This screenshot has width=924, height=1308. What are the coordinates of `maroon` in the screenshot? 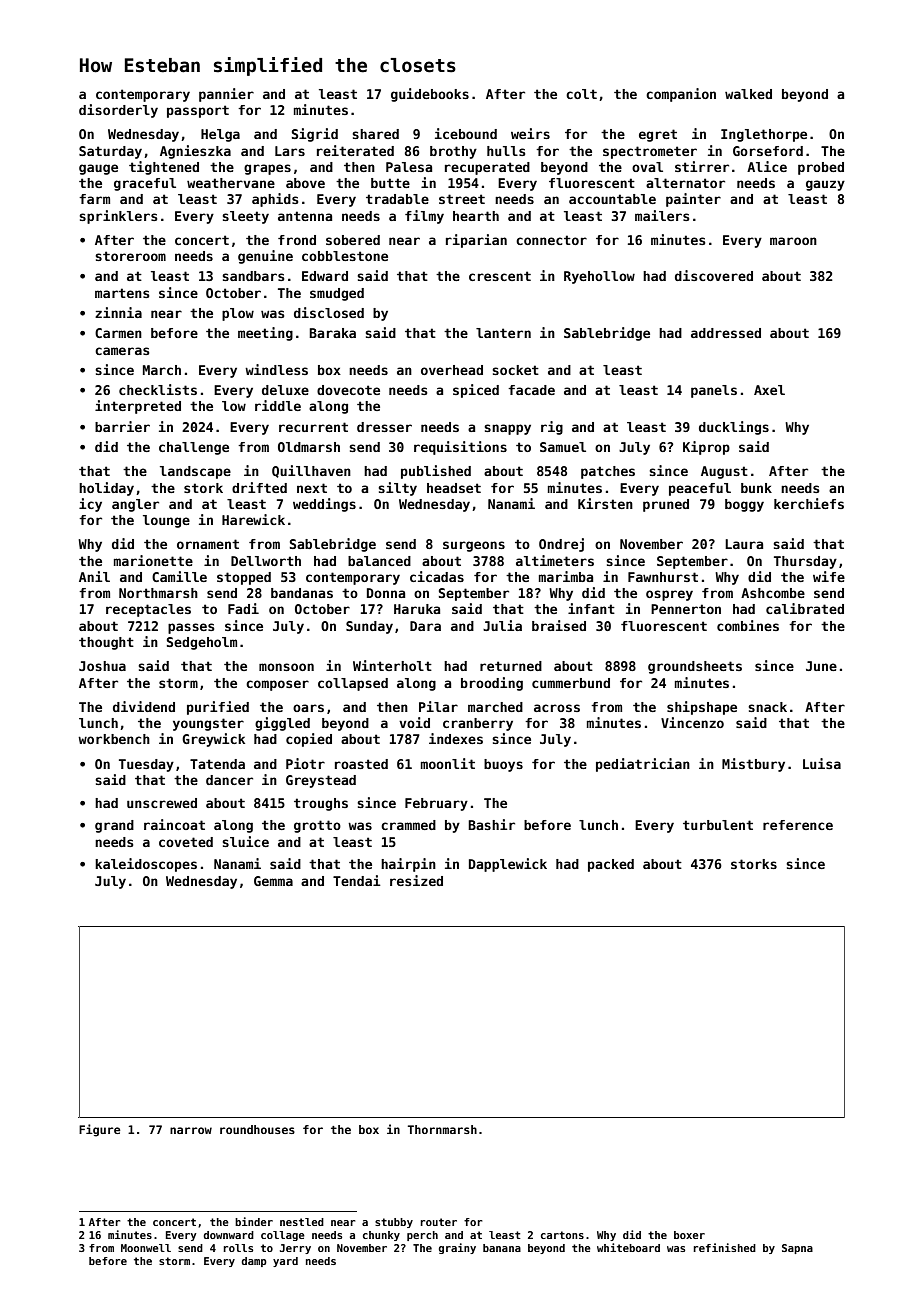 It's located at (793, 241).
